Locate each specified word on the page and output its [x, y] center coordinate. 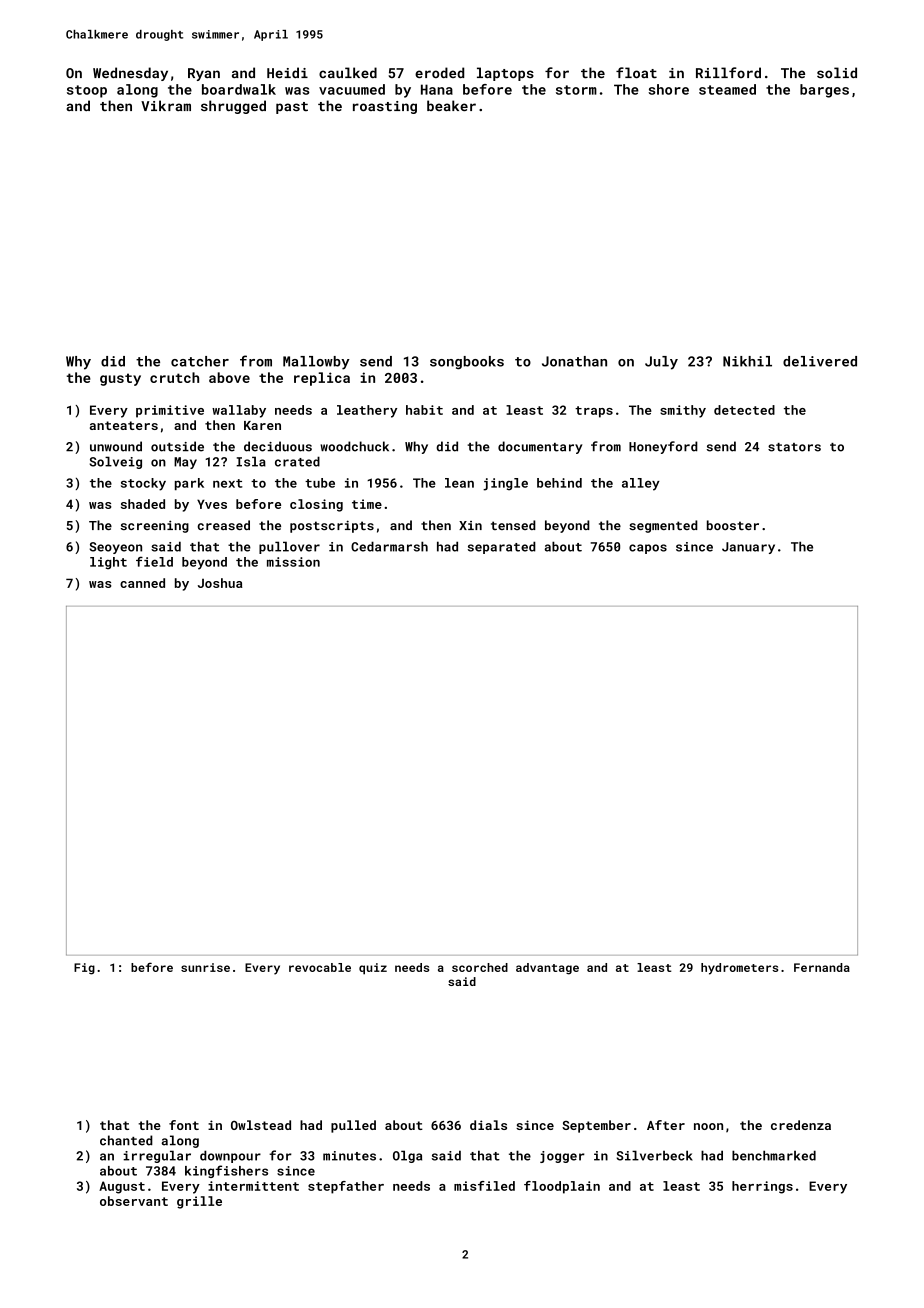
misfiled [484, 1186]
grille [199, 1202]
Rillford [728, 72]
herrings [762, 1187]
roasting [385, 107]
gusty [120, 379]
